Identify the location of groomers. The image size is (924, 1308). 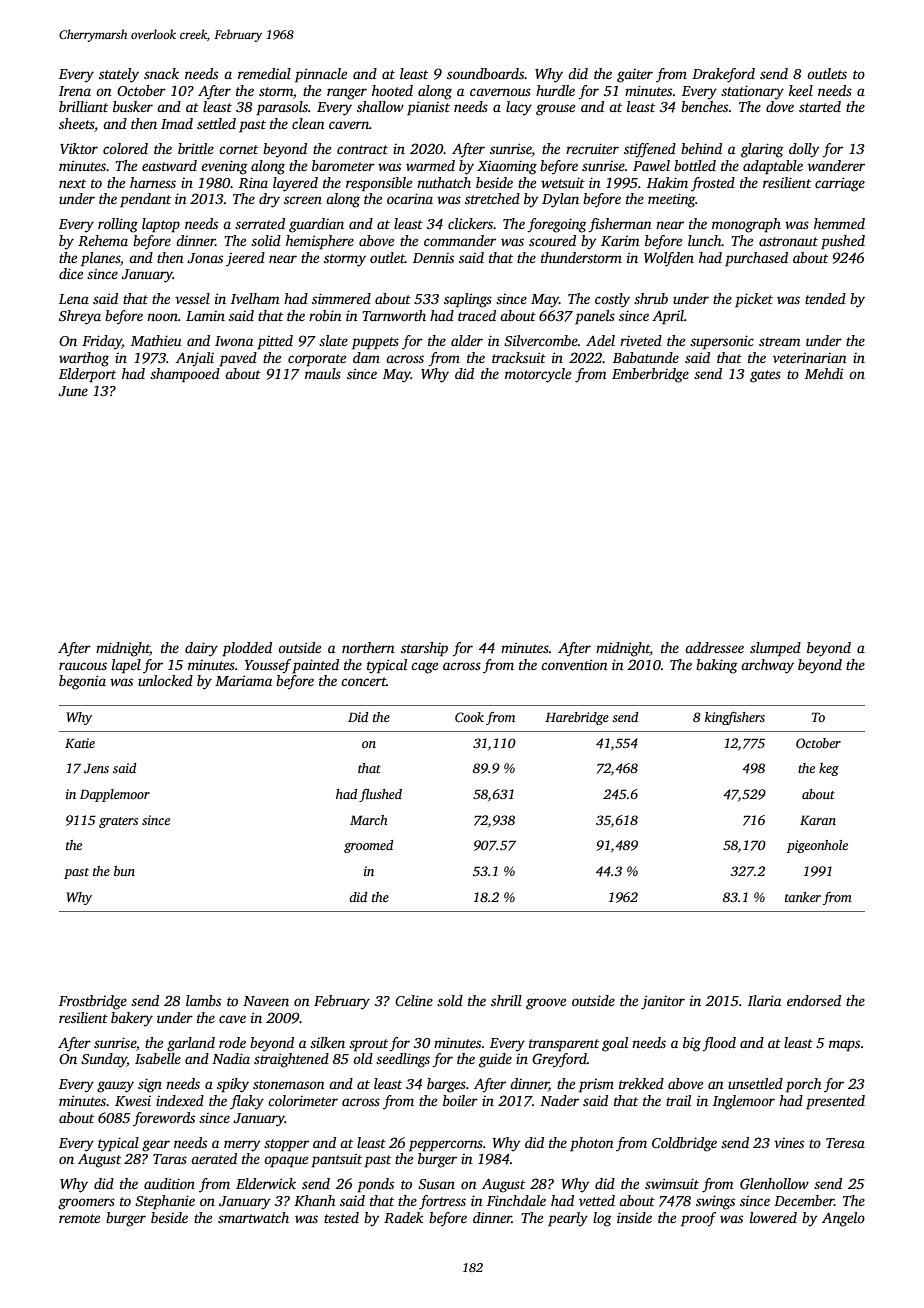
(86, 1204).
